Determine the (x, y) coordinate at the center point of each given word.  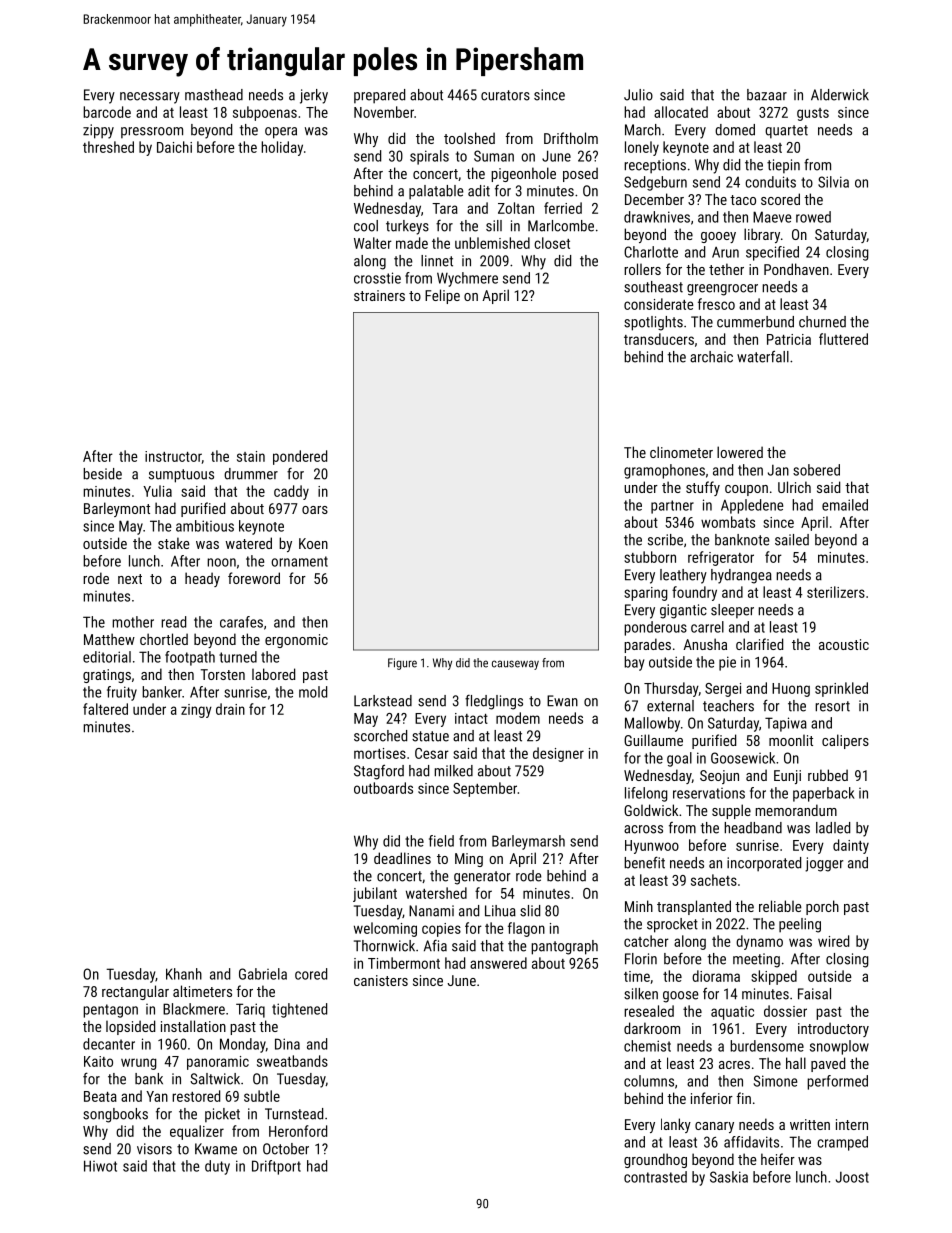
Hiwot (100, 1166)
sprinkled (841, 689)
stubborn (650, 557)
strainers (379, 295)
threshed (108, 147)
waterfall (763, 356)
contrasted (655, 1177)
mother (133, 622)
